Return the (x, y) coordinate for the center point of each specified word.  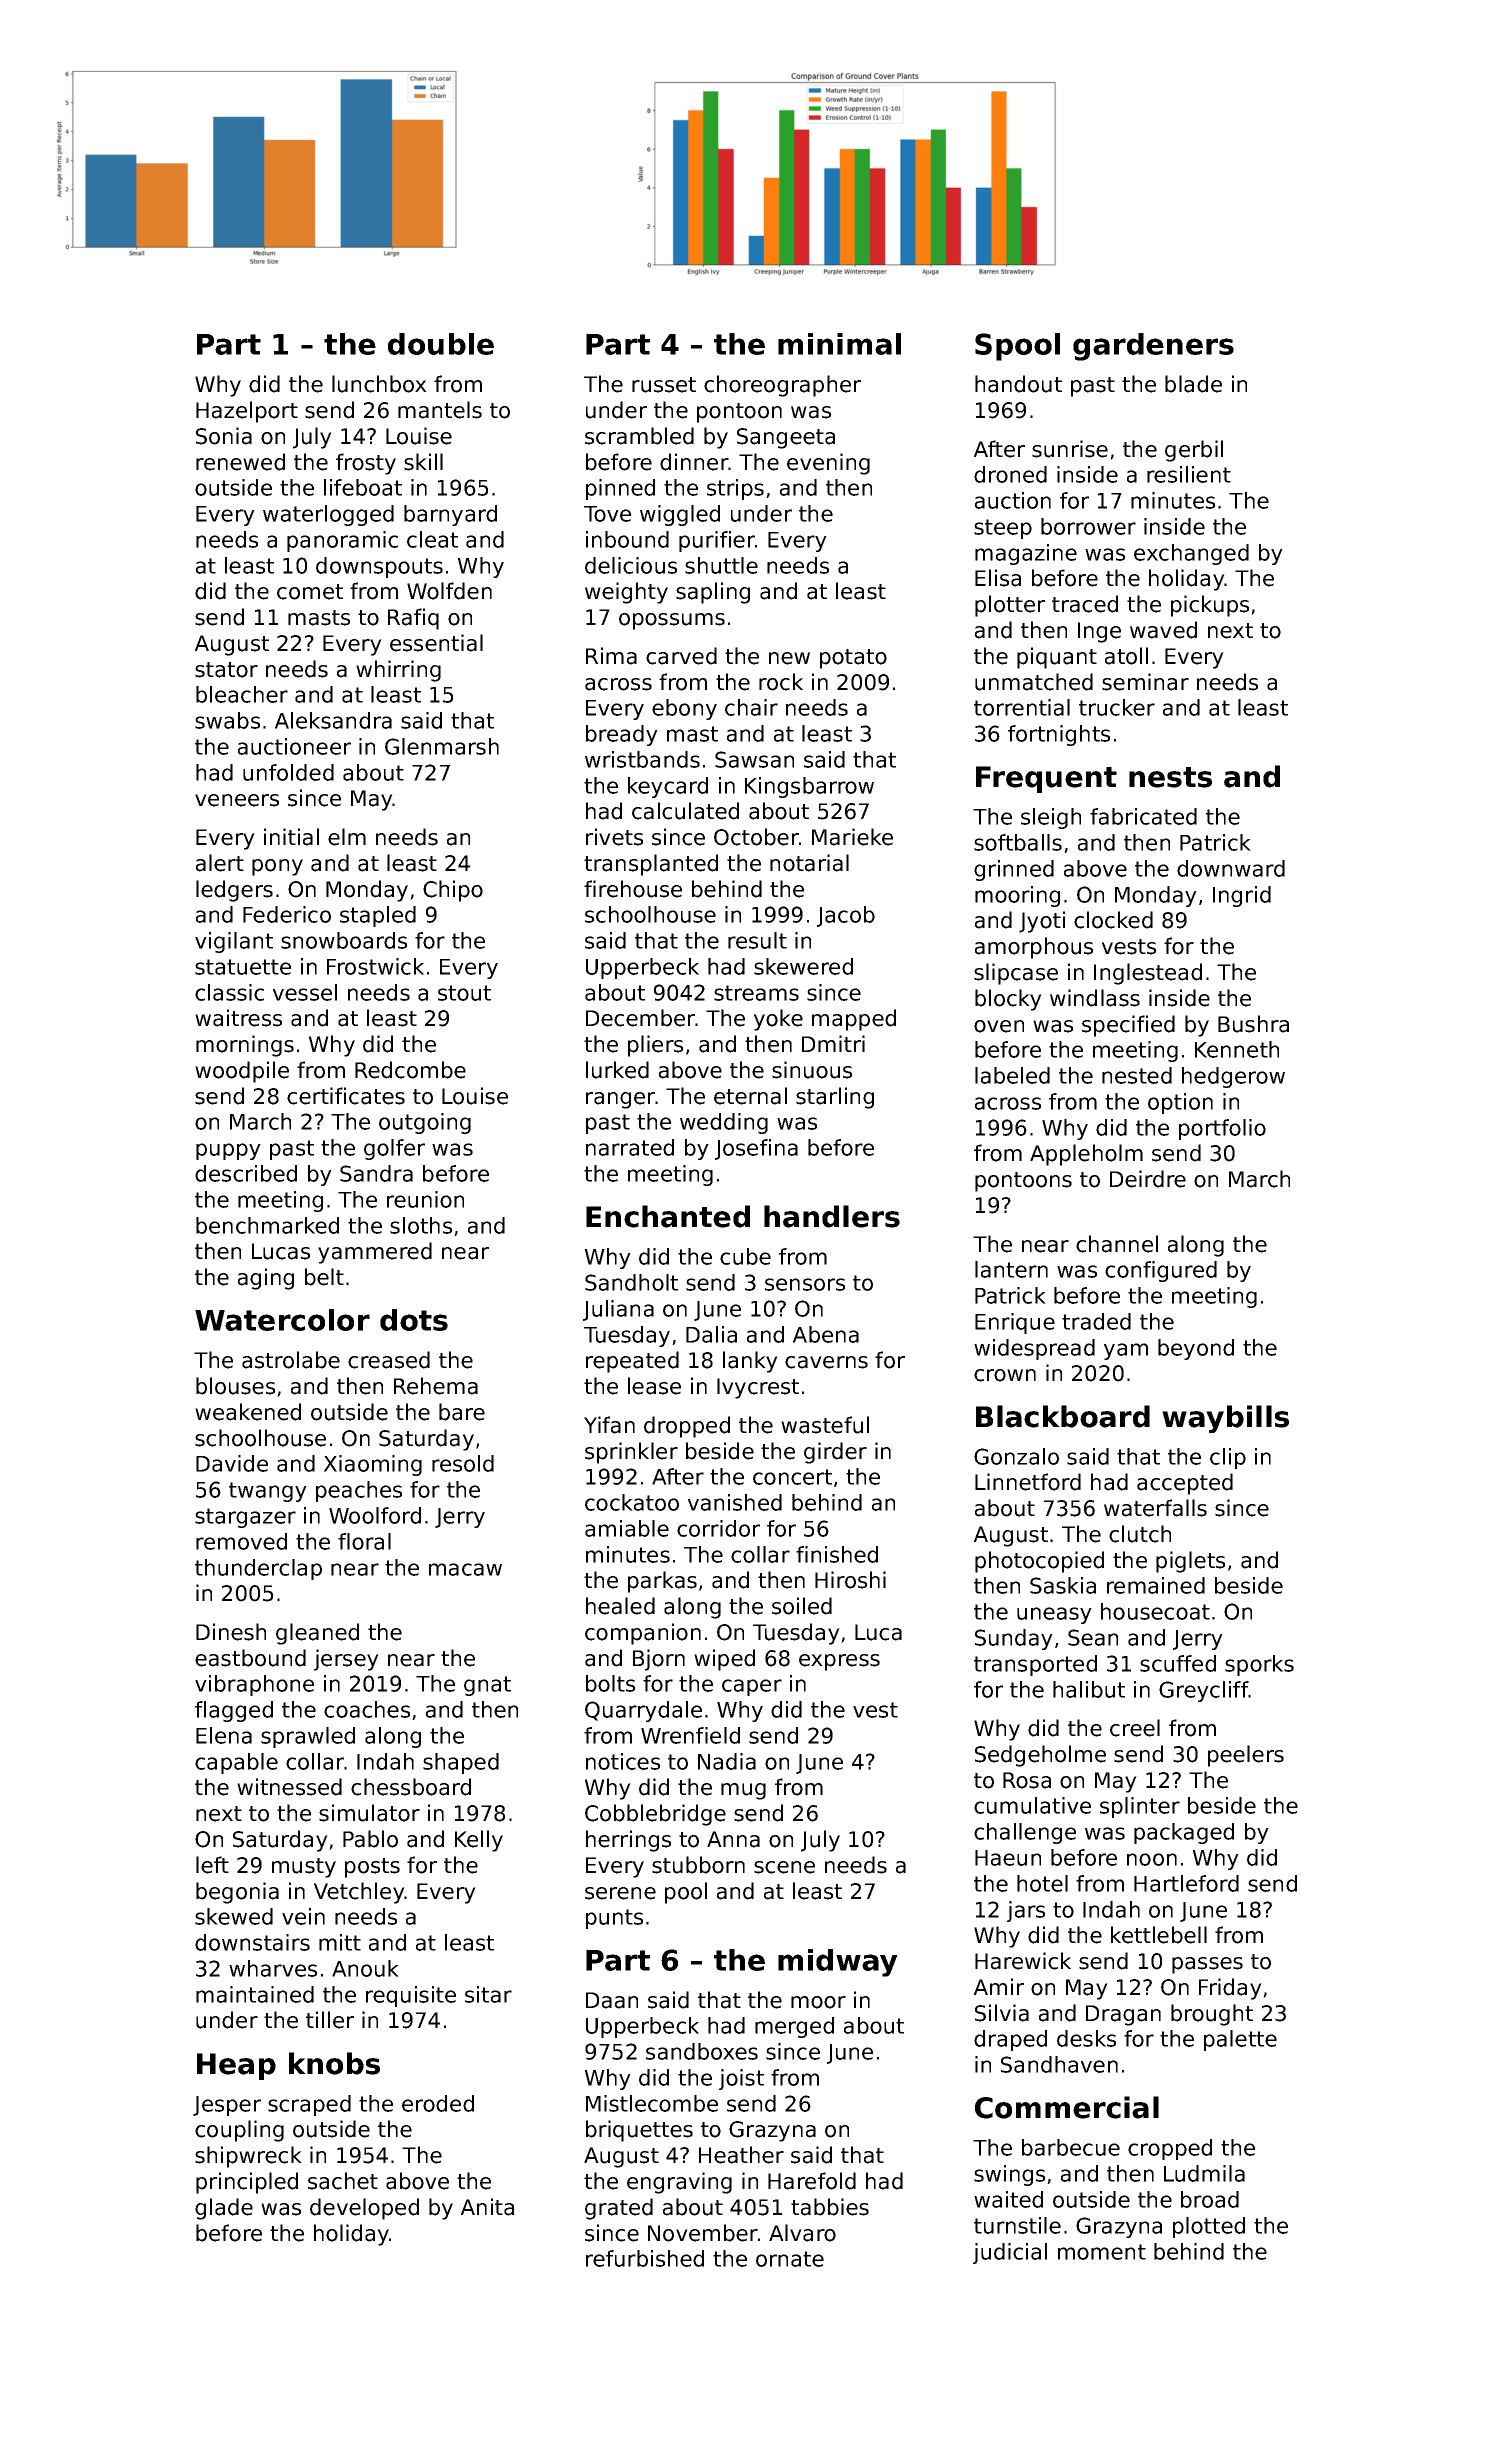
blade (1193, 384)
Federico (287, 914)
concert (792, 1477)
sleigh (1051, 818)
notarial (809, 863)
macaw (465, 1569)
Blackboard (1063, 1416)
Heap (236, 2066)
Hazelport (247, 412)
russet (664, 385)
